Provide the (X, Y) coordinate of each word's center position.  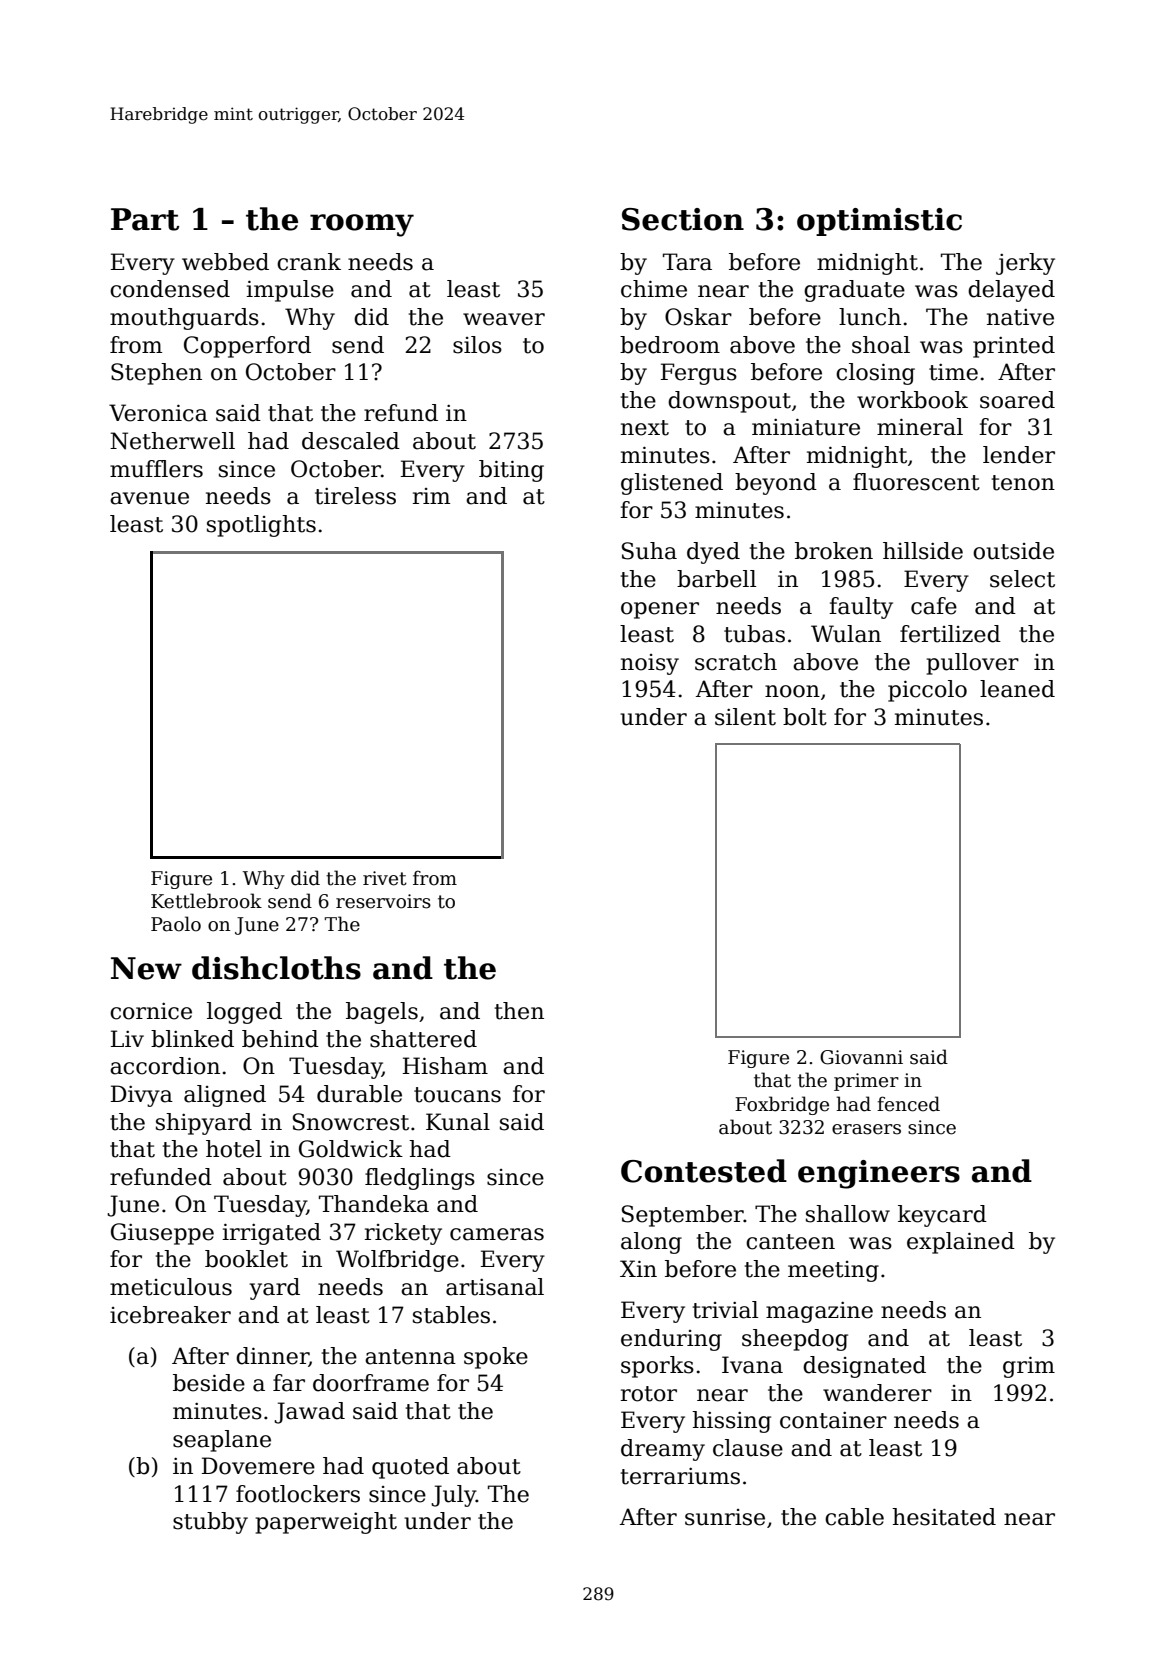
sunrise (725, 1517)
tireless (355, 496)
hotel (234, 1149)
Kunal (458, 1122)
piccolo (927, 691)
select (1022, 579)
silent (745, 717)
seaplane (222, 1441)
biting (511, 471)
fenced (908, 1104)
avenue (149, 498)
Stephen (156, 374)
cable (854, 1517)
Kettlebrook (206, 901)
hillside (923, 551)
